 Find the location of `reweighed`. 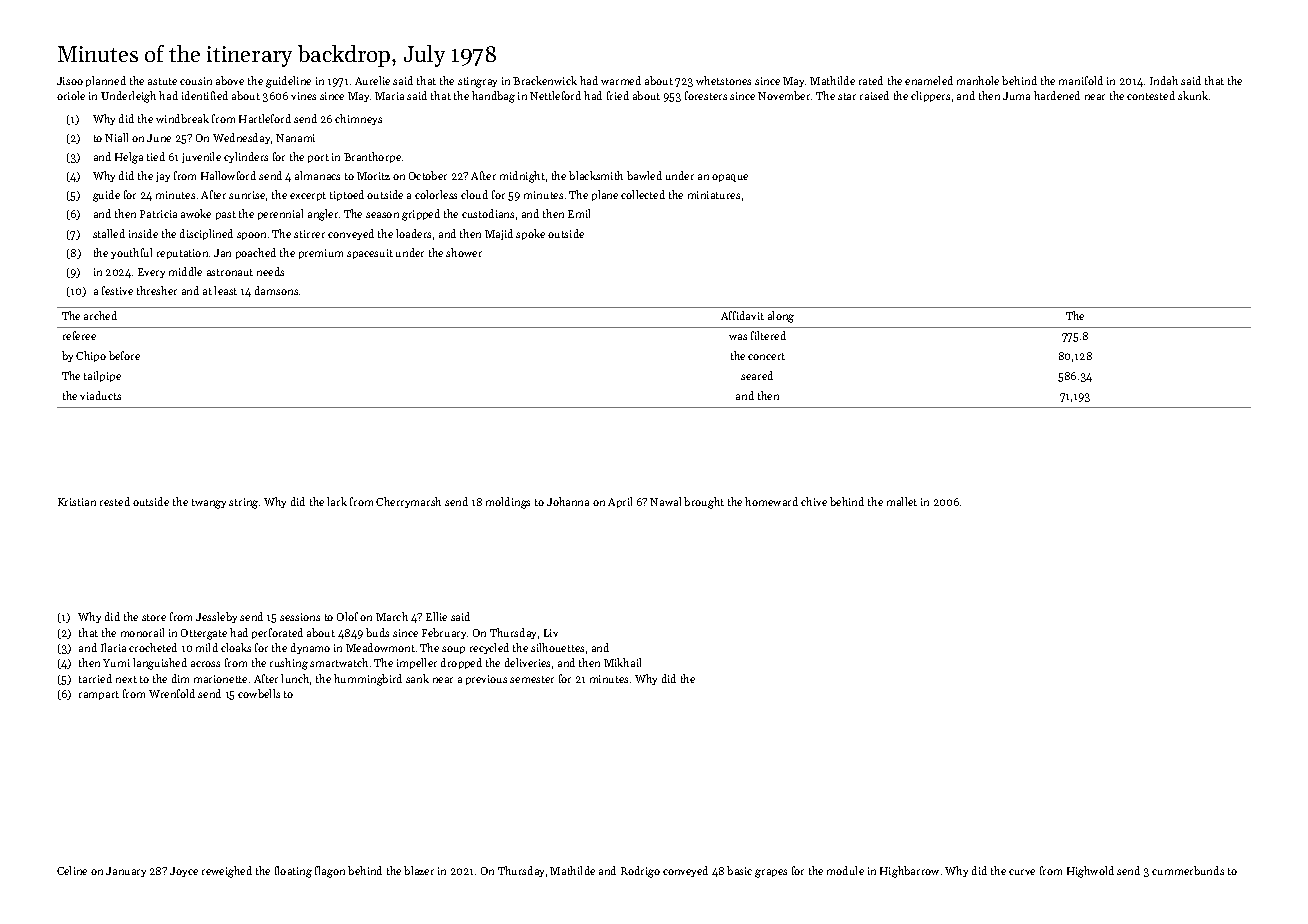

reweighed is located at coordinates (227, 872).
